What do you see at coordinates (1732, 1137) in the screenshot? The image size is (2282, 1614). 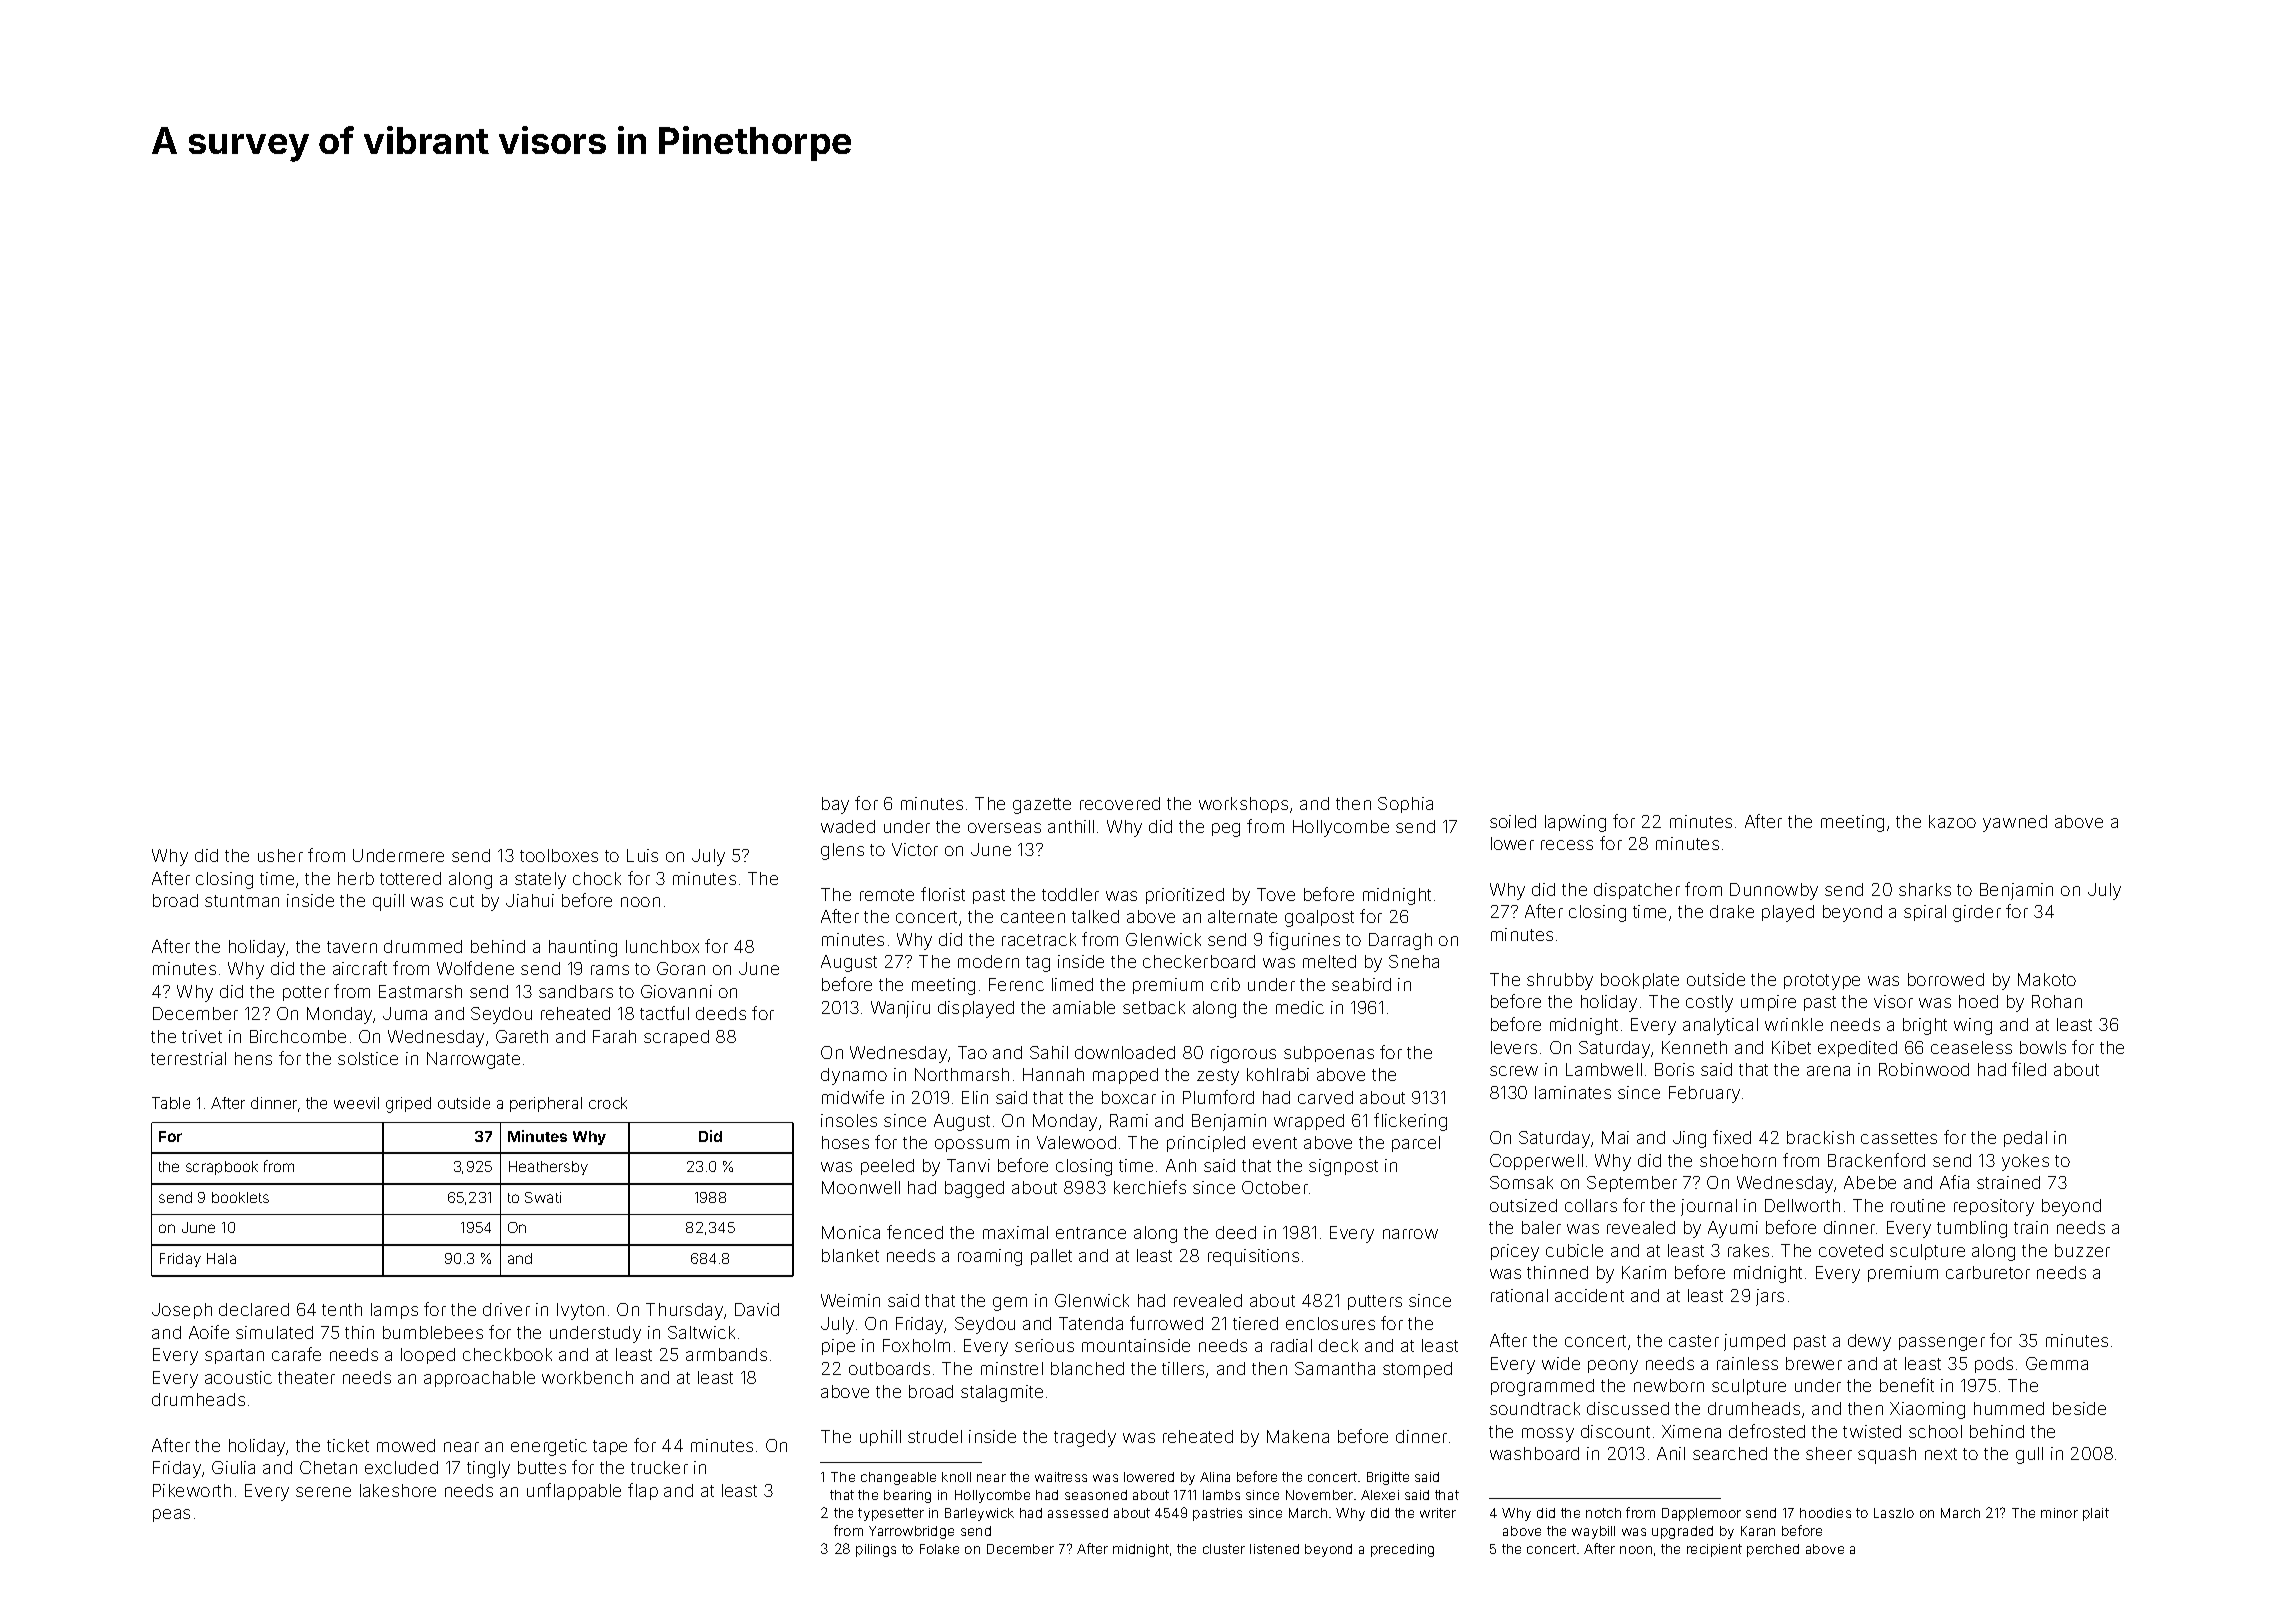 I see `fixed` at bounding box center [1732, 1137].
